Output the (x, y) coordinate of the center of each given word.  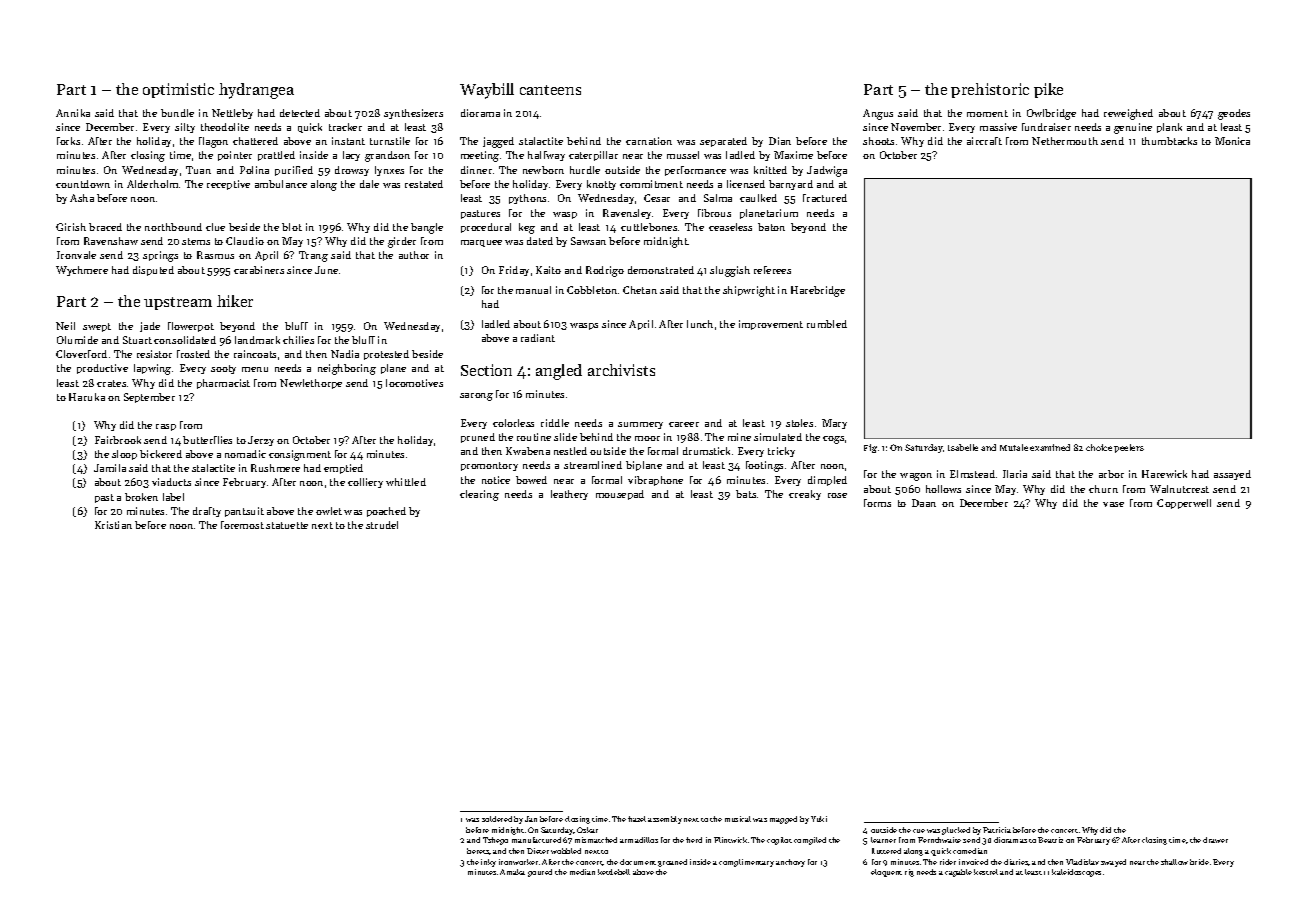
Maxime (793, 155)
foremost (242, 525)
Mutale (1014, 447)
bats (746, 494)
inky (488, 863)
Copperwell (1184, 504)
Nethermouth (1065, 141)
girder (402, 242)
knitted (770, 170)
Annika (73, 113)
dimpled (827, 481)
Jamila (110, 468)
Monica (1232, 141)
